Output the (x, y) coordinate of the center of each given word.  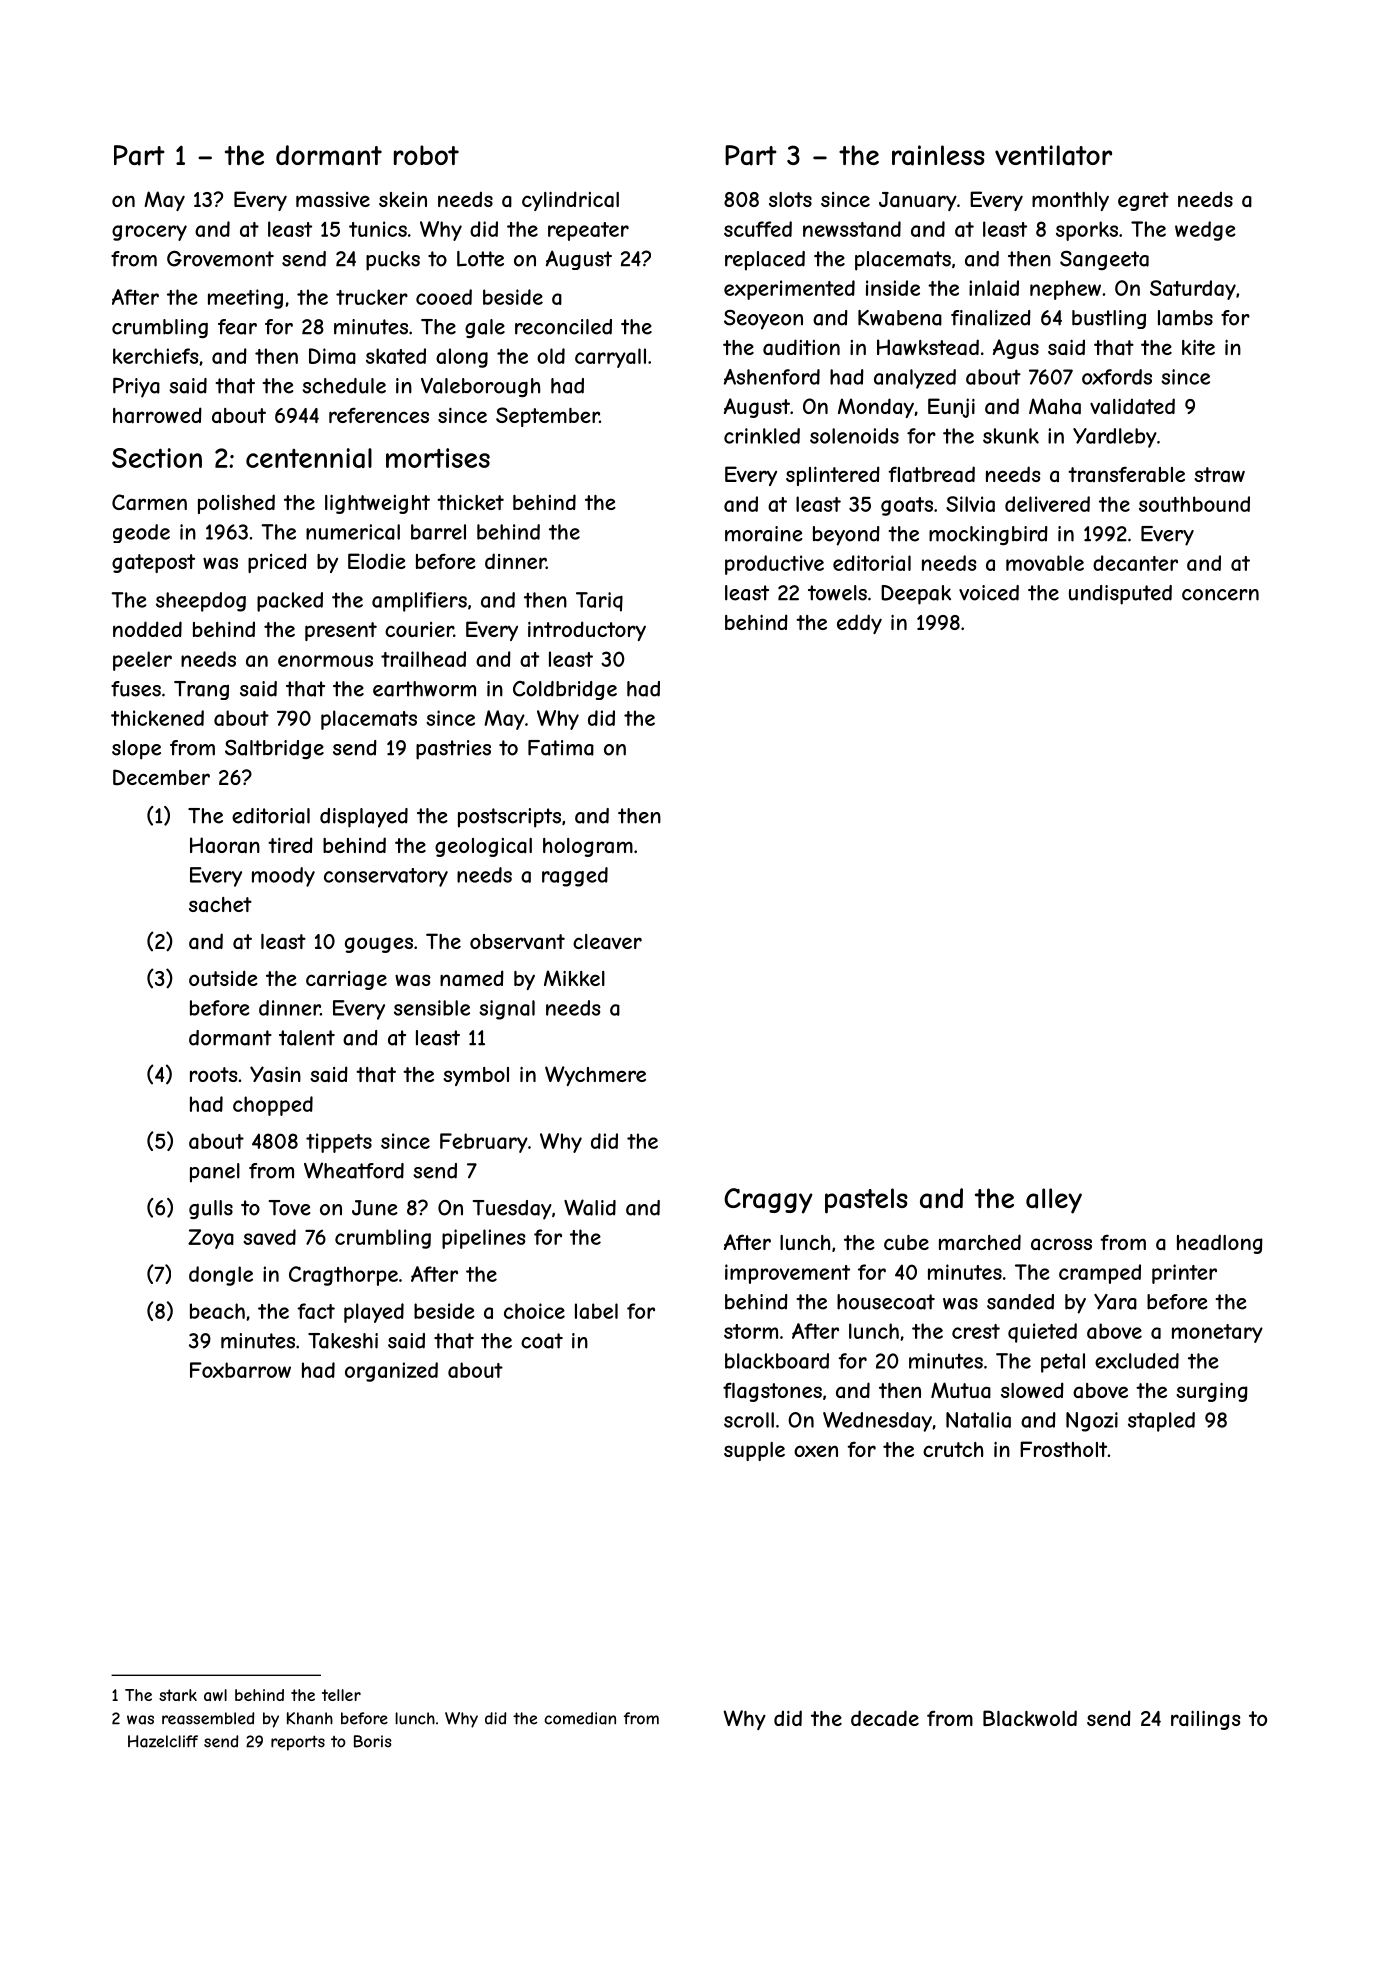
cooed (444, 297)
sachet (220, 904)
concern (1220, 595)
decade (885, 1718)
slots (790, 199)
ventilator (1053, 155)
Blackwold (1030, 1718)
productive (774, 565)
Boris (373, 1741)
